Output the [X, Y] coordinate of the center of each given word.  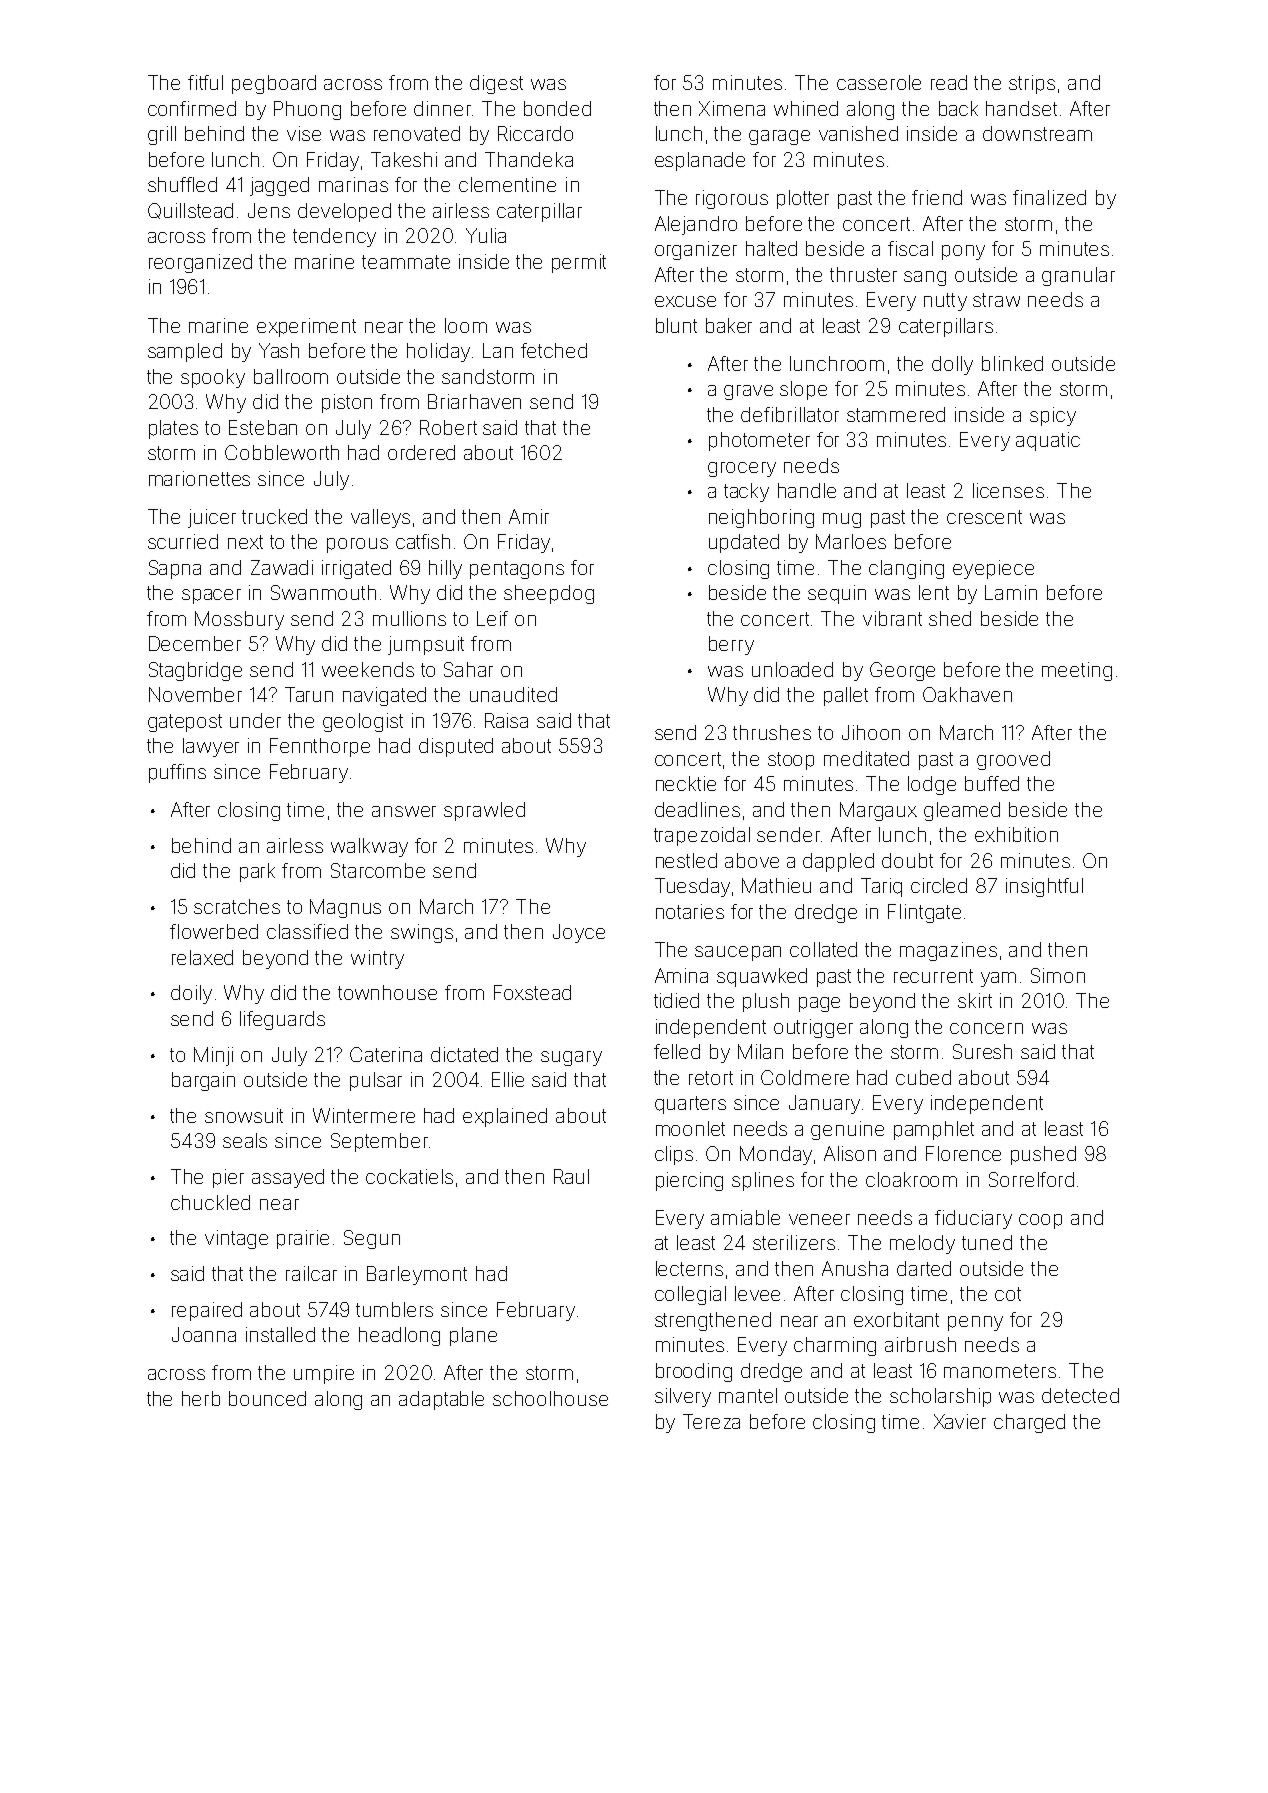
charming [835, 1346]
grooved [1013, 760]
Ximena [732, 108]
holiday [438, 352]
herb [201, 1398]
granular [1078, 276]
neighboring [761, 518]
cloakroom [911, 1179]
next [245, 542]
